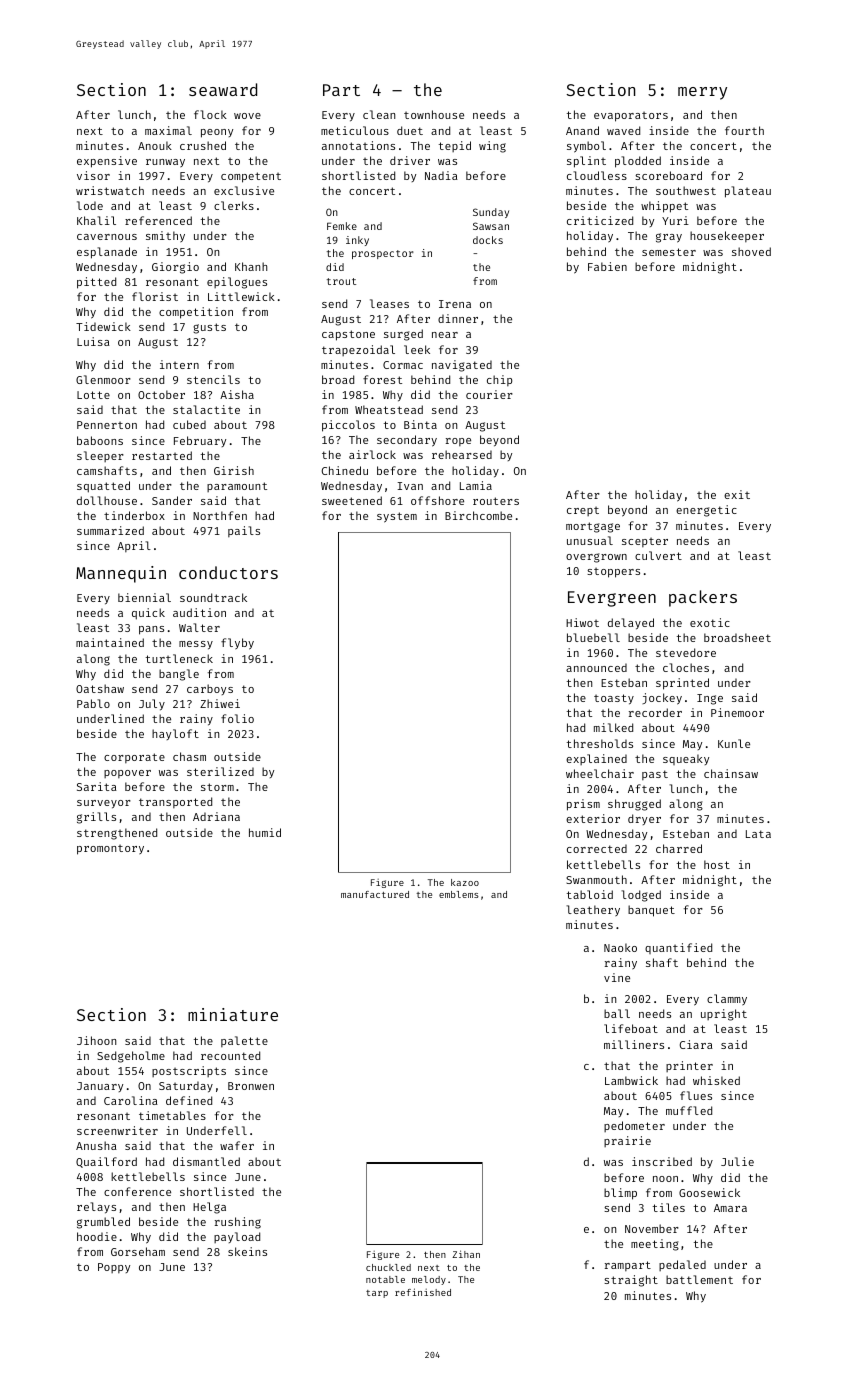 The height and width of the page is (1400, 849). What do you see at coordinates (583, 805) in the page?
I see `prism` at bounding box center [583, 805].
